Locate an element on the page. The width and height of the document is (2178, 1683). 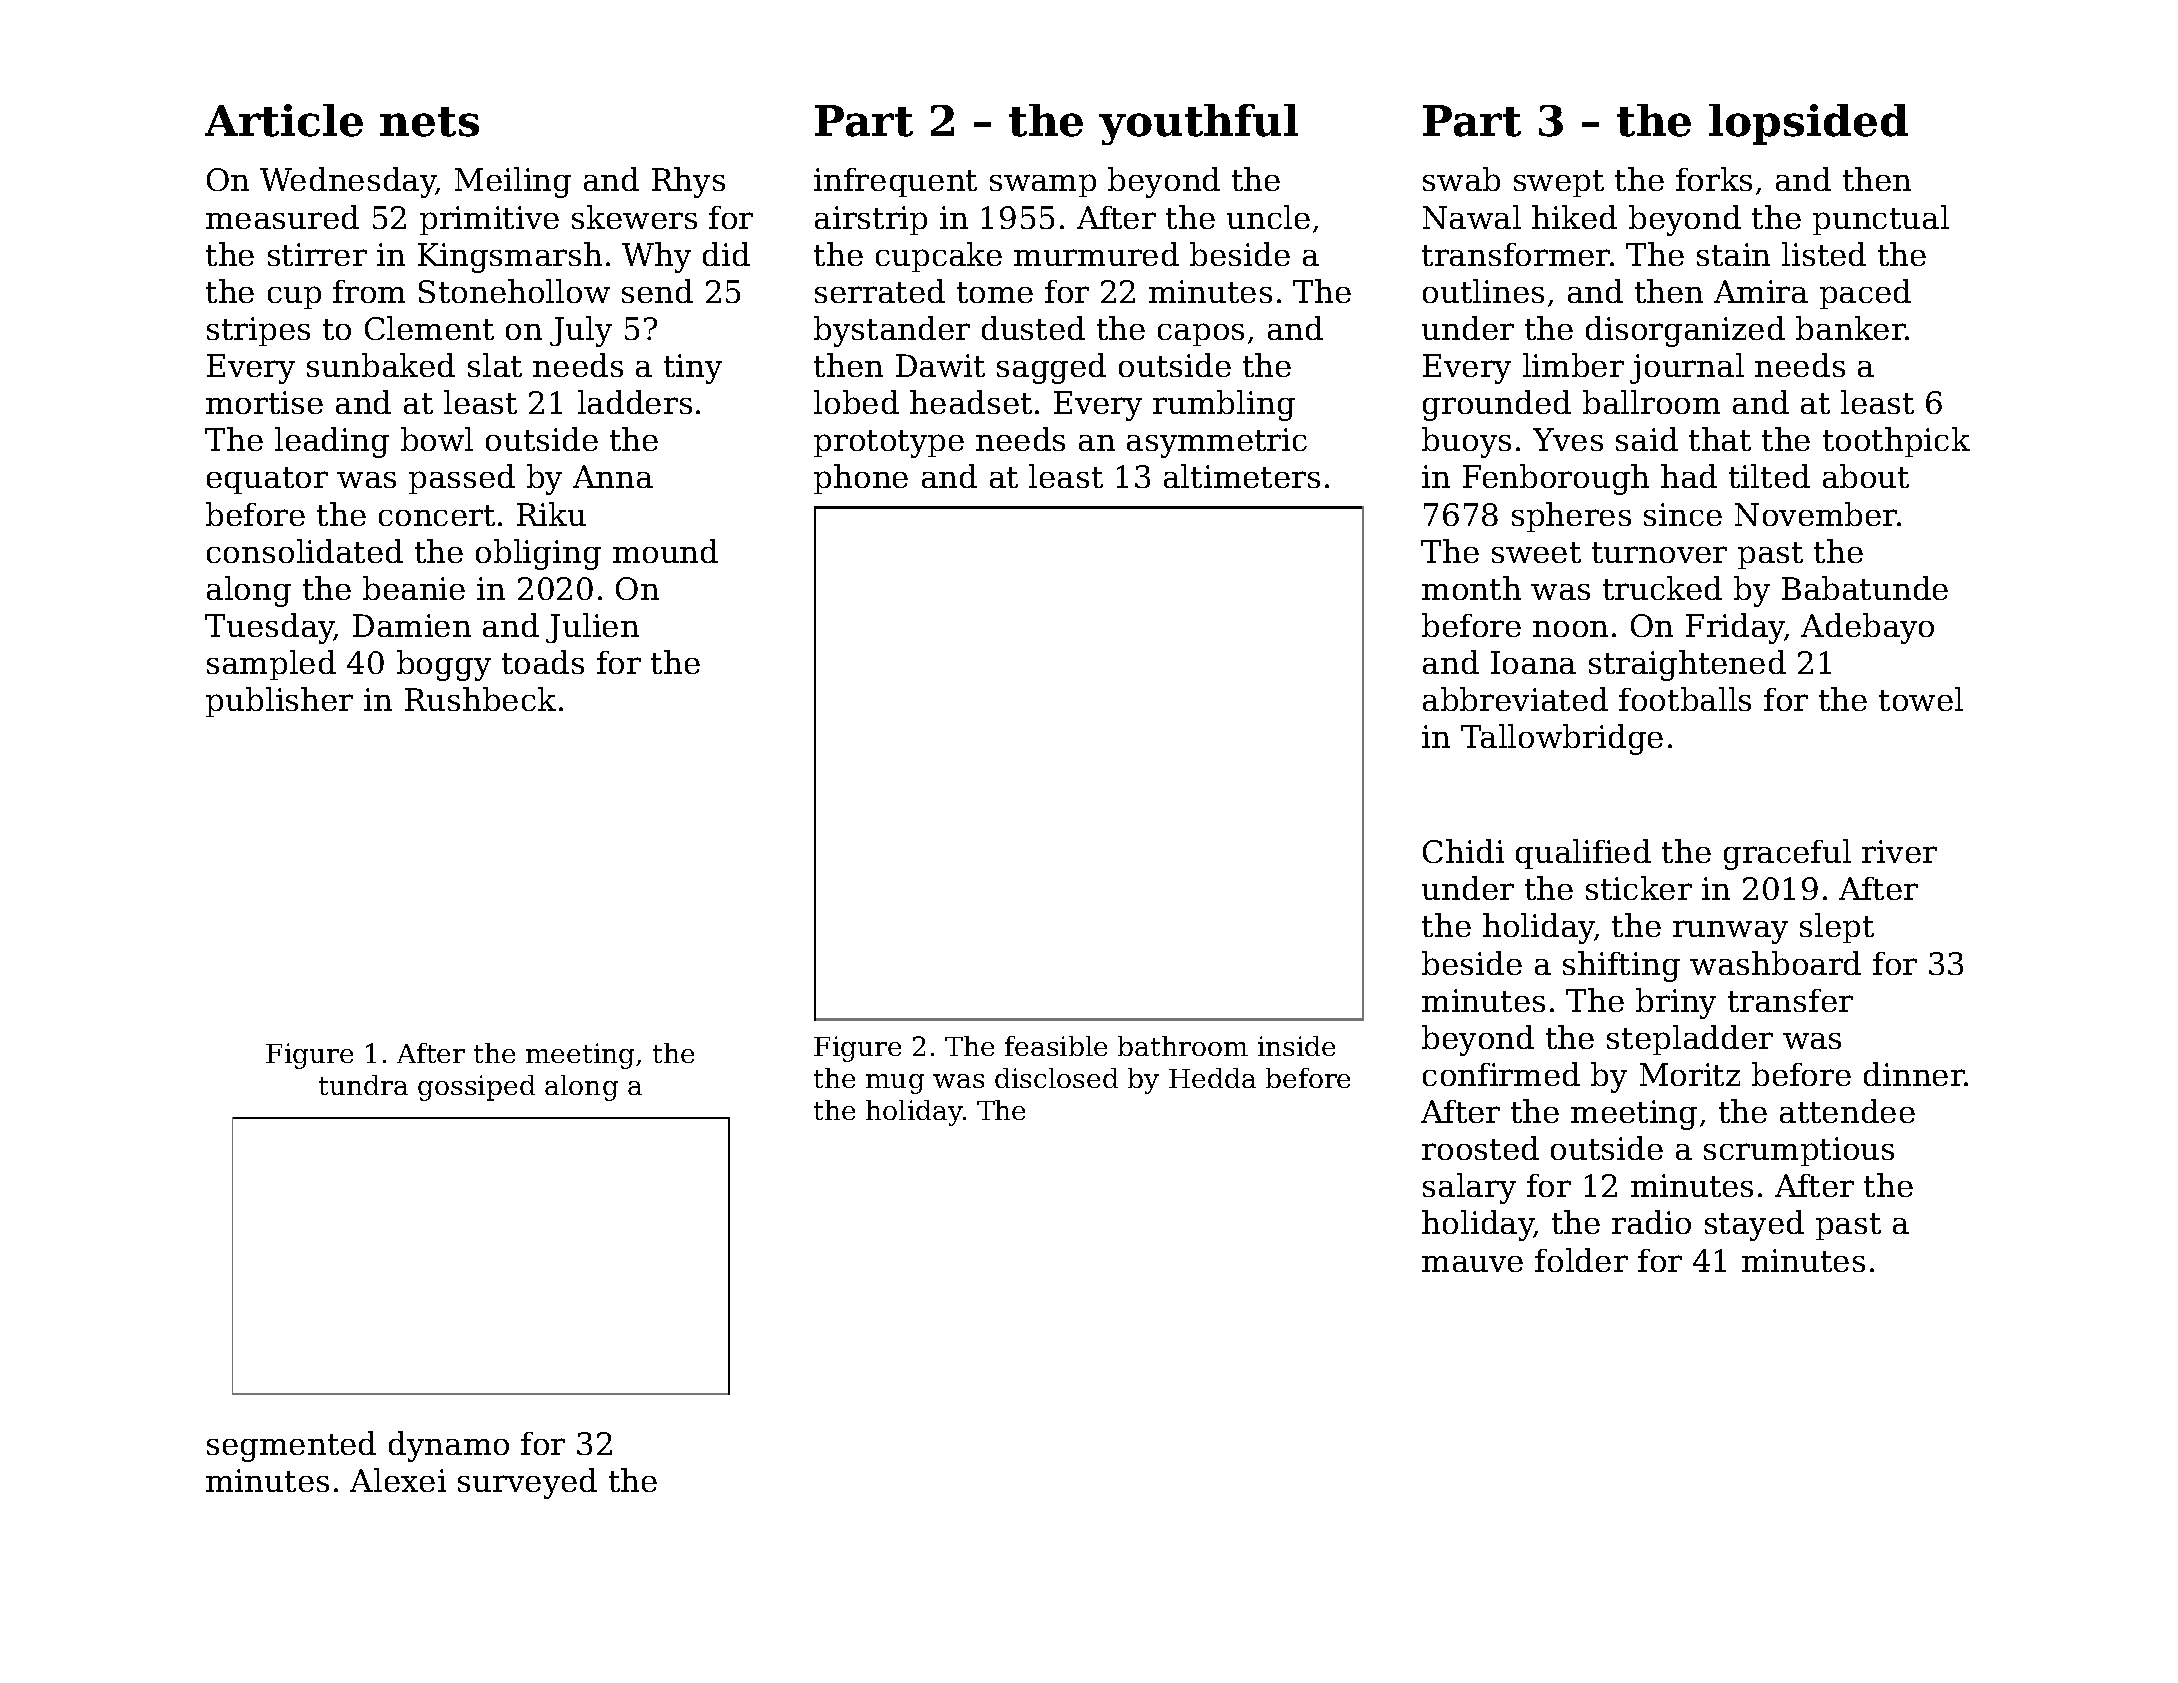
gossiped is located at coordinates (476, 1088).
